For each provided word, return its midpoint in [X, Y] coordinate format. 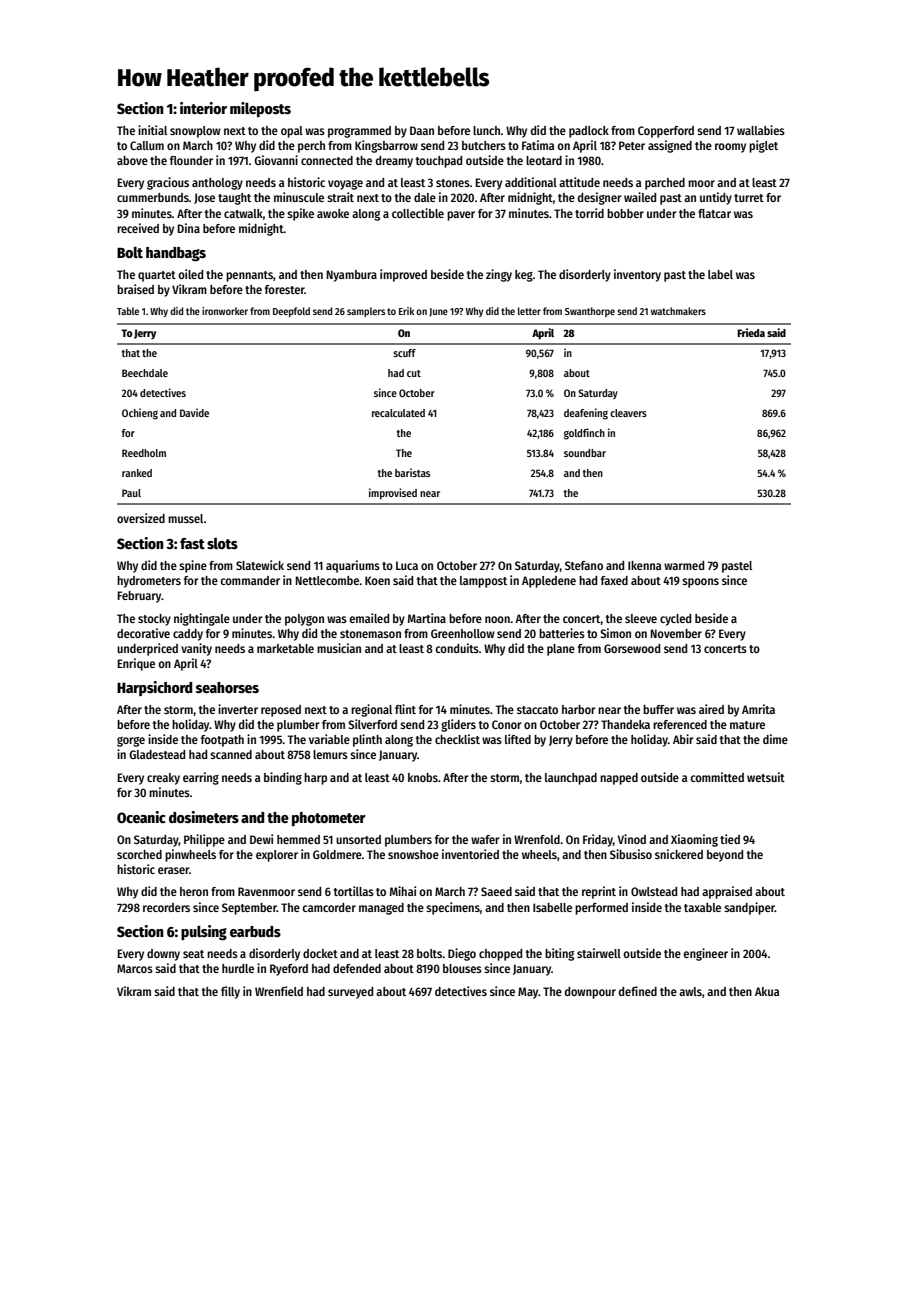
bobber [625, 213]
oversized [141, 518]
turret [749, 198]
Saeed [496, 891]
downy [163, 955]
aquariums [353, 566]
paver [461, 216]
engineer [705, 954]
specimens [453, 908]
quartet [157, 276]
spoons [700, 583]
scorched [139, 854]
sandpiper [749, 908]
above [132, 160]
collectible [418, 213]
